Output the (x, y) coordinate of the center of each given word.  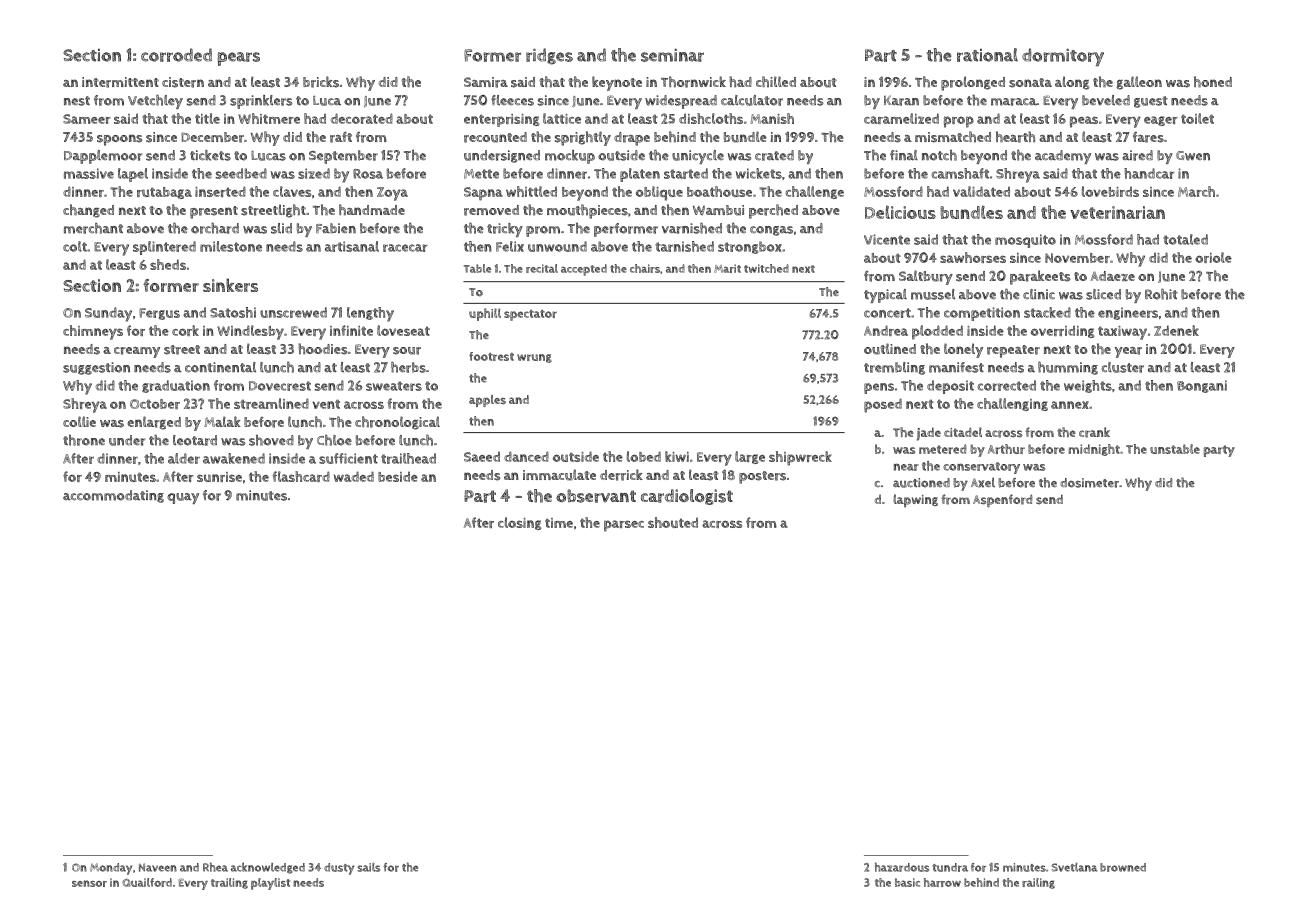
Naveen (158, 867)
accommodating (113, 496)
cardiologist (687, 497)
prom (543, 231)
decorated (362, 118)
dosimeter (1089, 483)
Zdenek (1176, 330)
